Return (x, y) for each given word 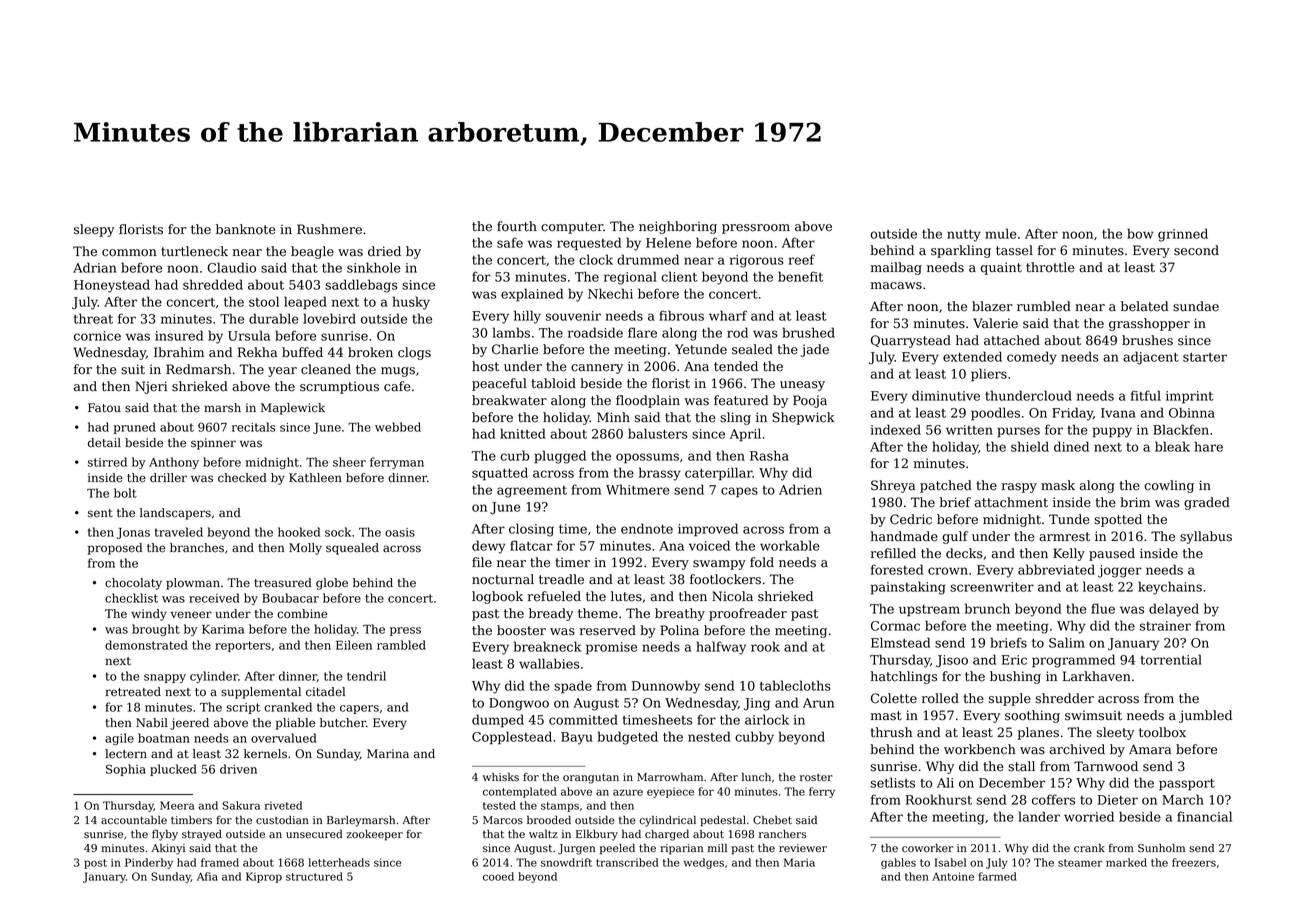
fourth (517, 226)
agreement (532, 492)
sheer (349, 462)
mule (1001, 233)
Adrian (94, 267)
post (95, 864)
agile (119, 739)
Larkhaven (1097, 676)
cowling (1169, 486)
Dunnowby (666, 687)
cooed (498, 876)
